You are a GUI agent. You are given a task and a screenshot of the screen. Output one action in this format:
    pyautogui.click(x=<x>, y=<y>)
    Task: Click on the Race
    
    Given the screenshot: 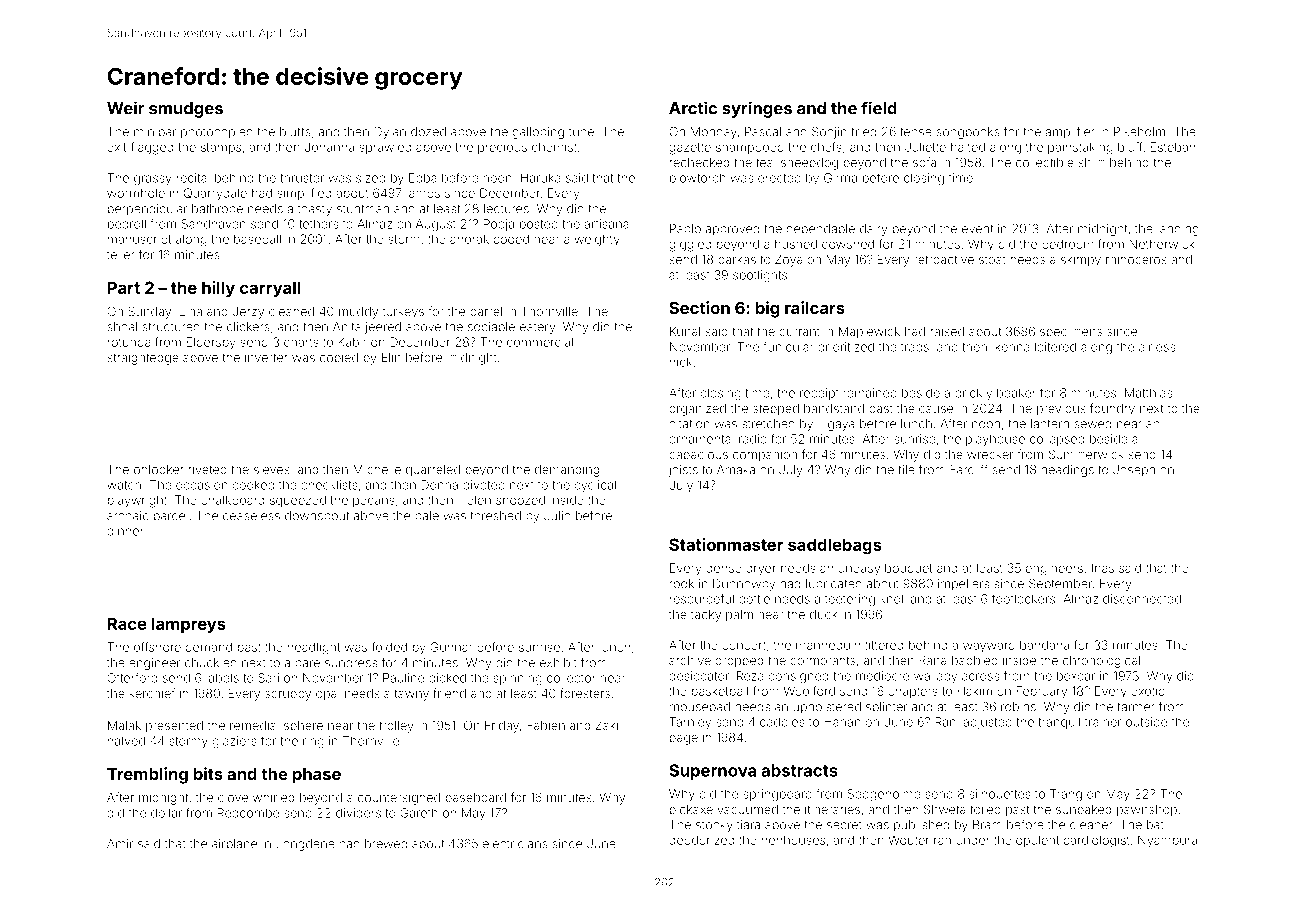 What is the action you would take?
    pyautogui.click(x=127, y=623)
